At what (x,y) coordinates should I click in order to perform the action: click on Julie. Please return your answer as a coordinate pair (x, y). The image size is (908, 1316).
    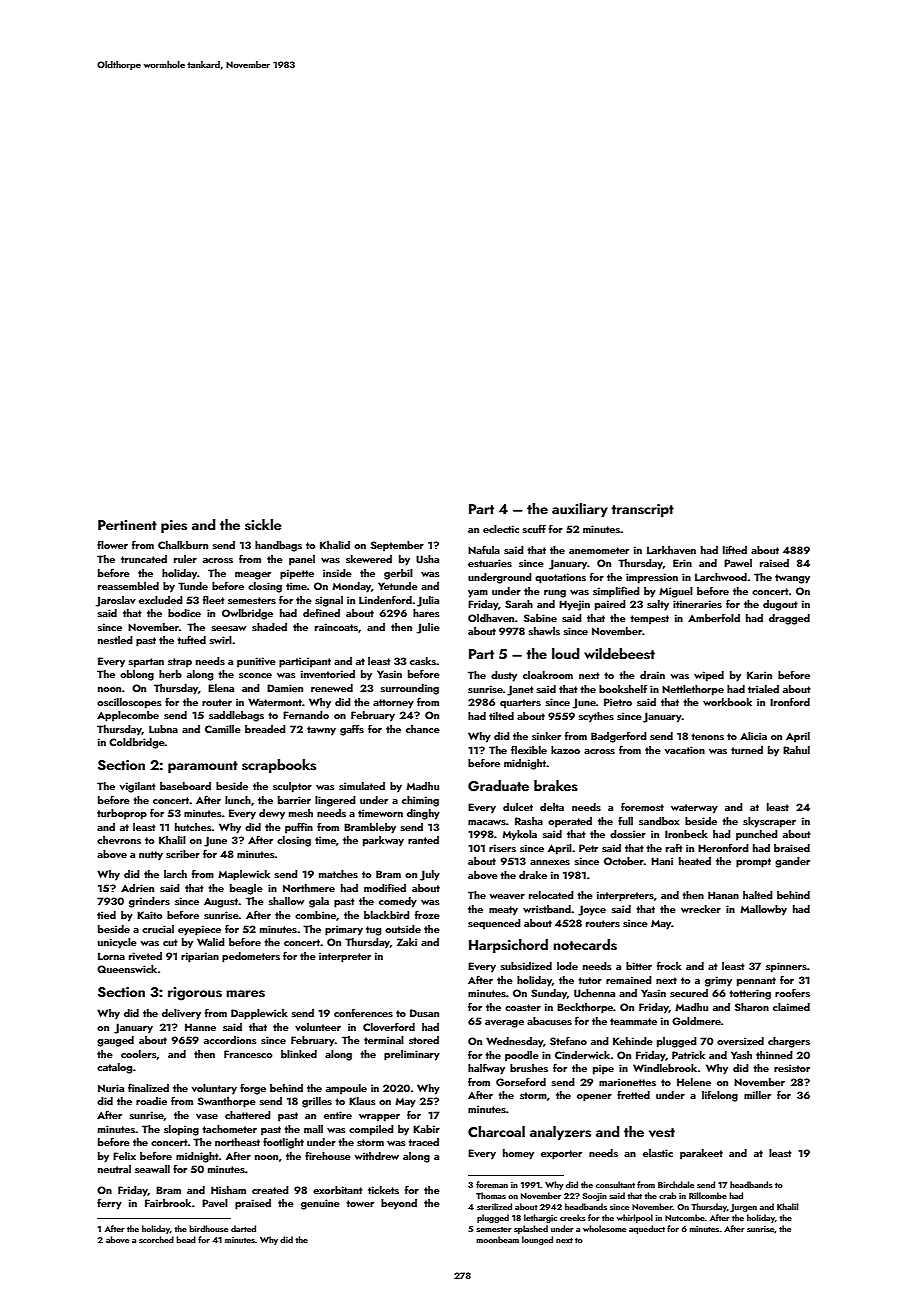
    Looking at the image, I should click on (428, 628).
